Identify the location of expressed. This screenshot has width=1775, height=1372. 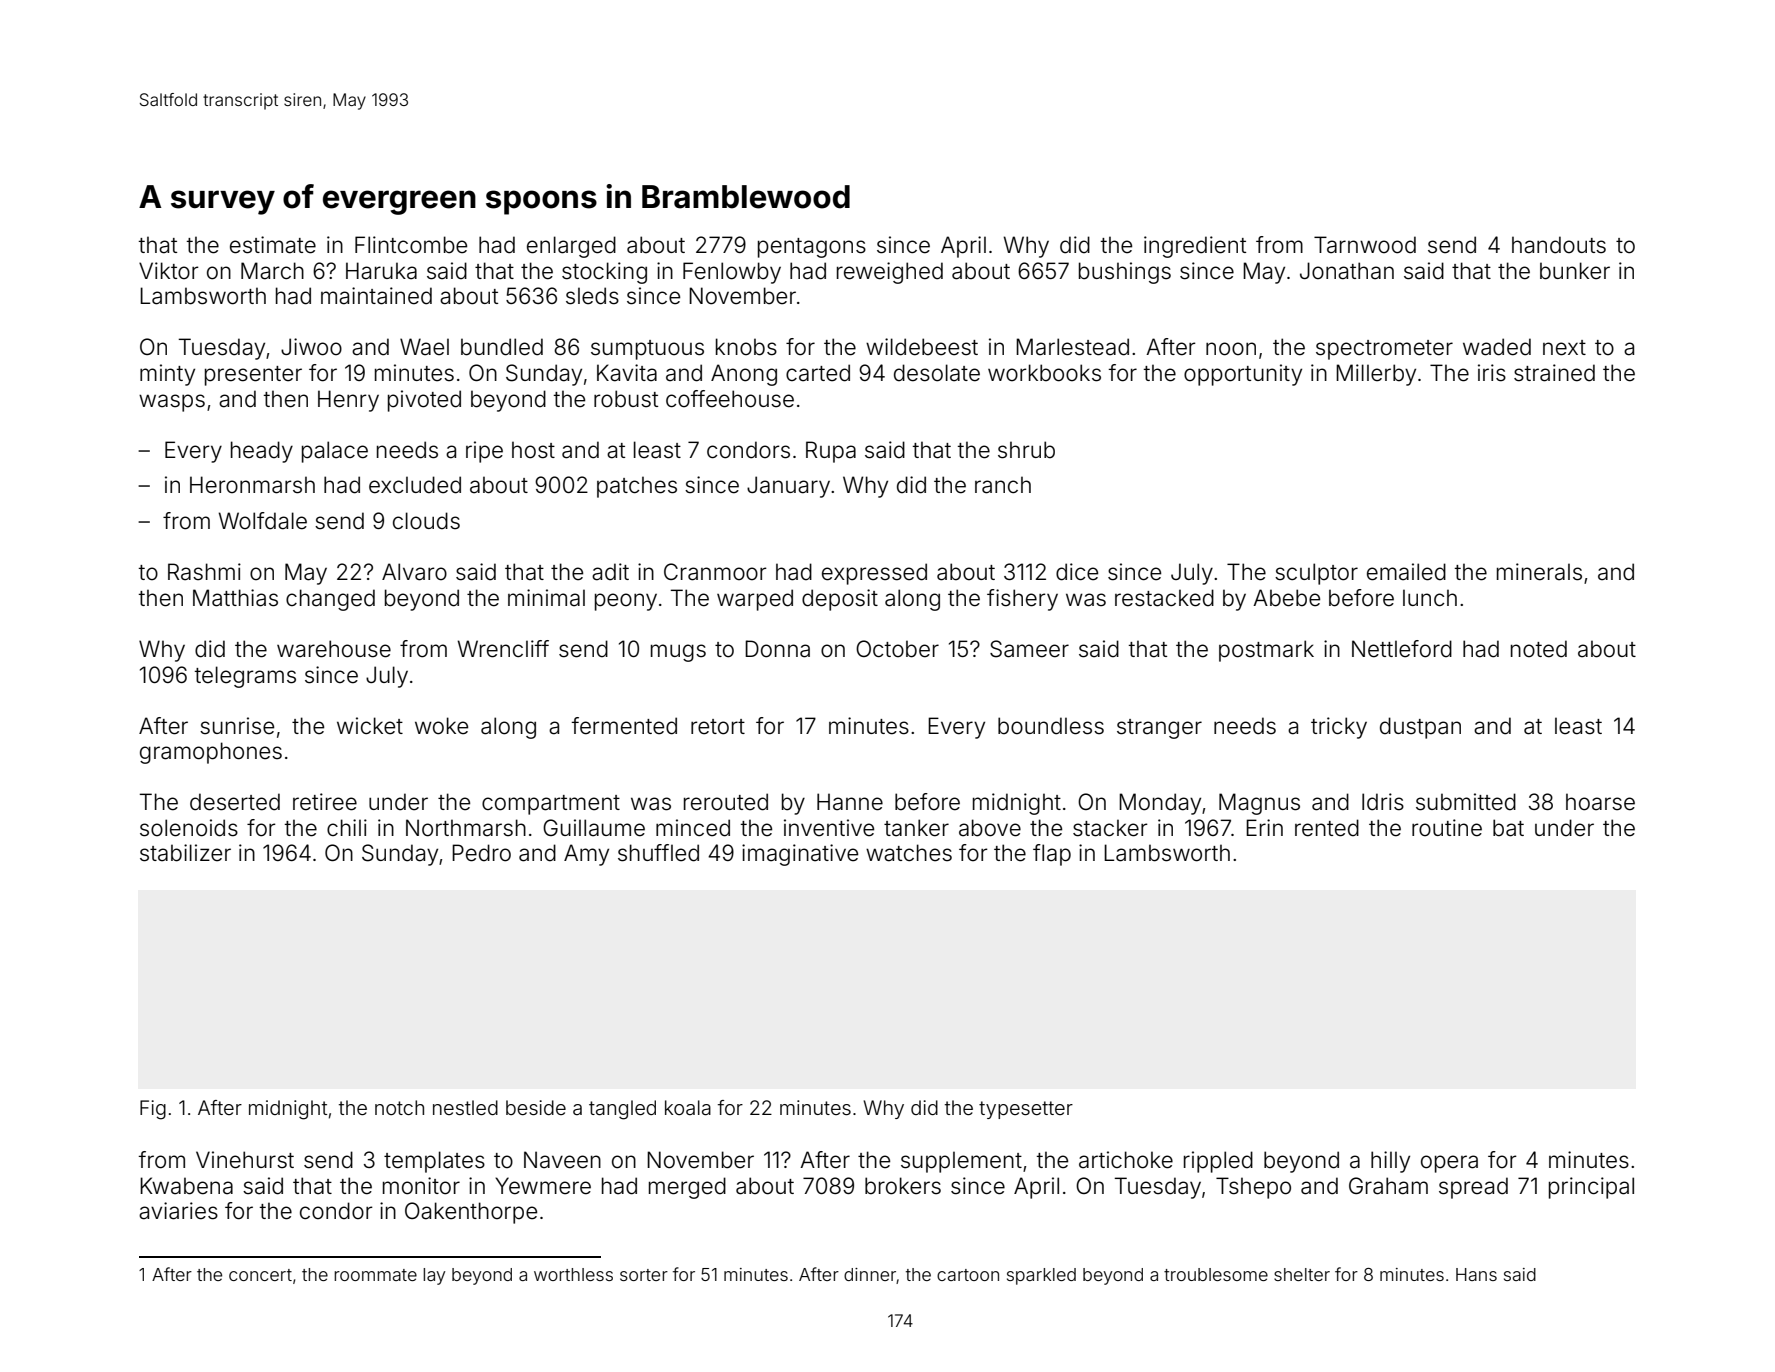
(874, 574).
